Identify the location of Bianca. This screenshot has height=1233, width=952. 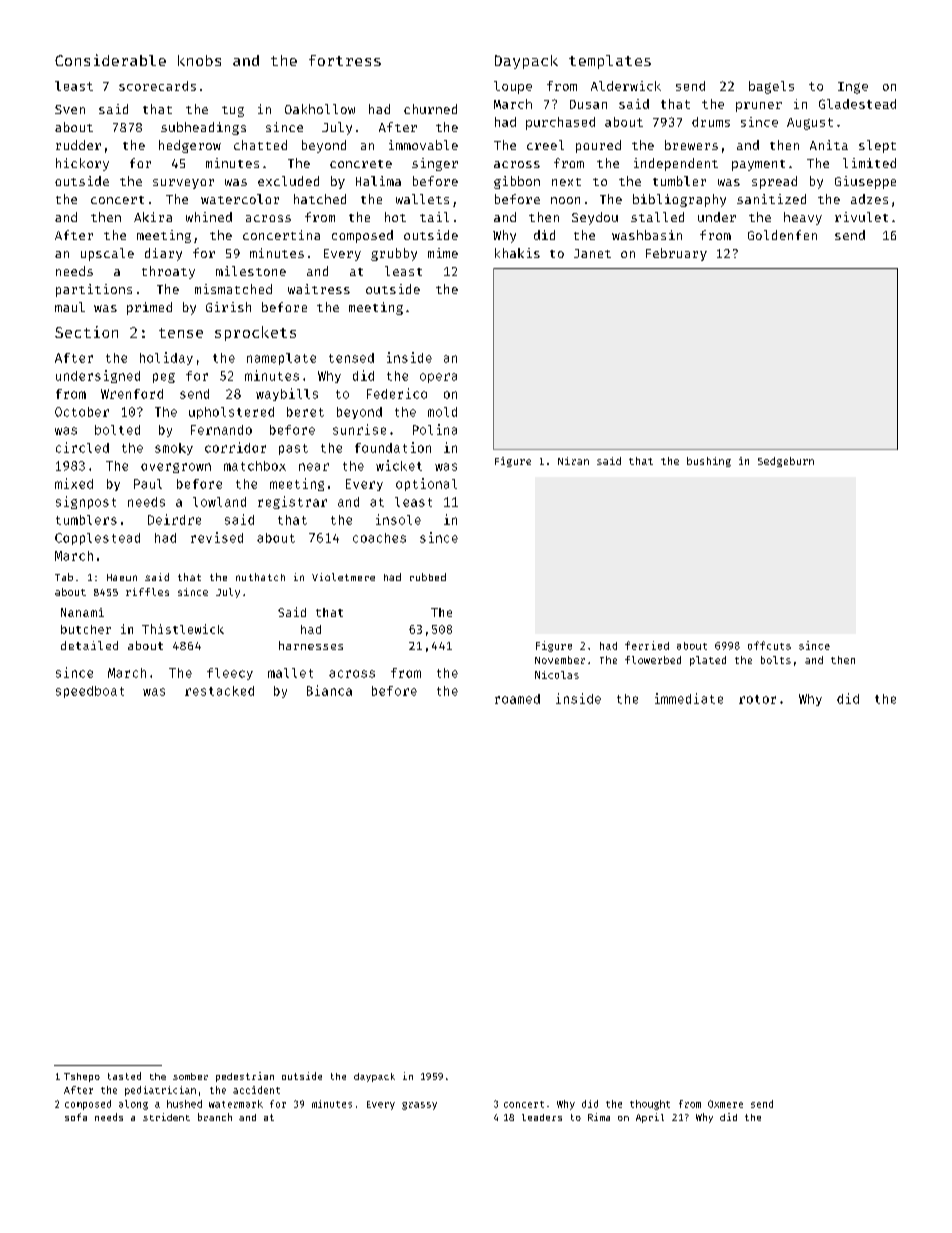
(329, 690).
